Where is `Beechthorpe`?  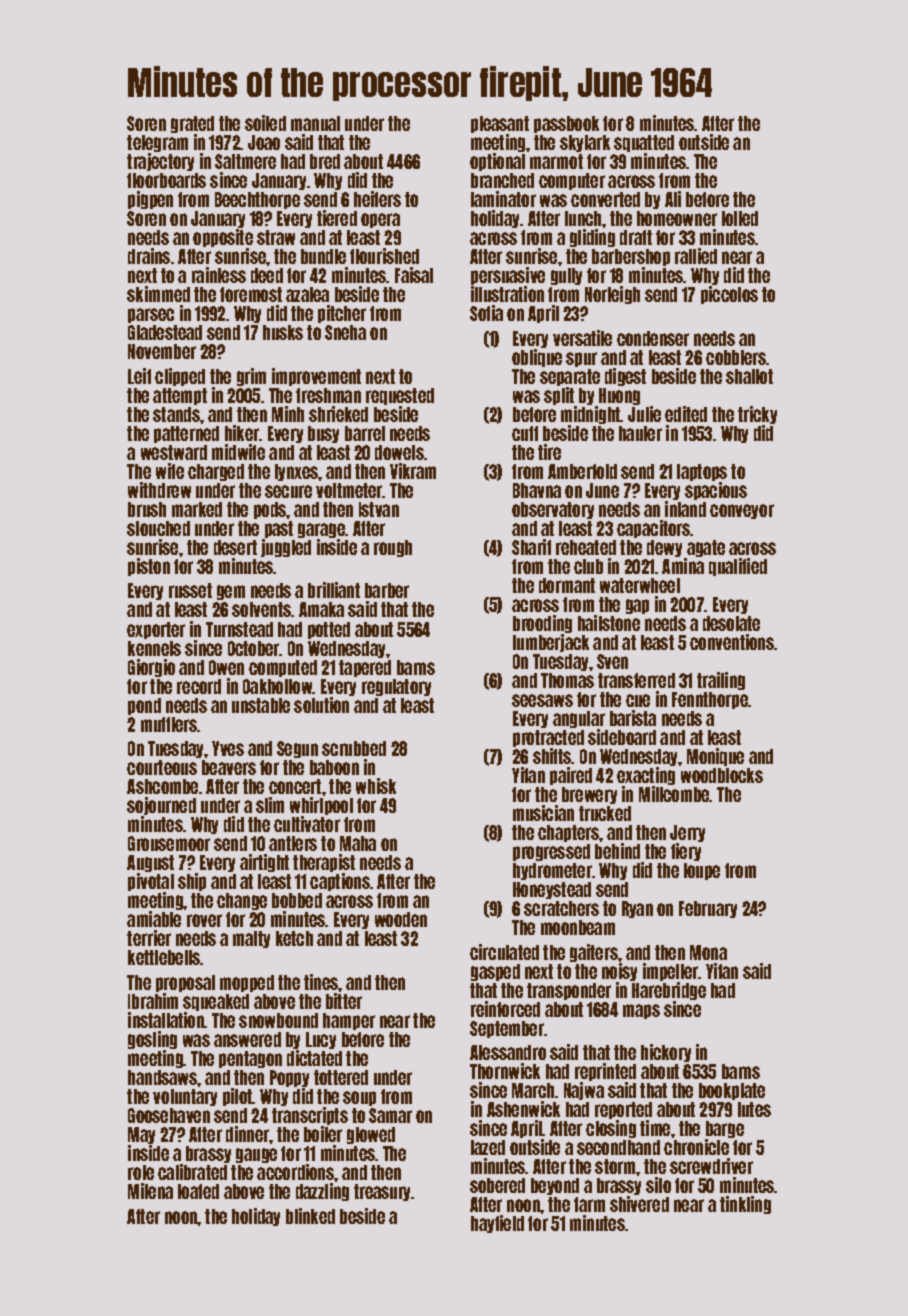 Beechthorpe is located at coordinates (257, 200).
